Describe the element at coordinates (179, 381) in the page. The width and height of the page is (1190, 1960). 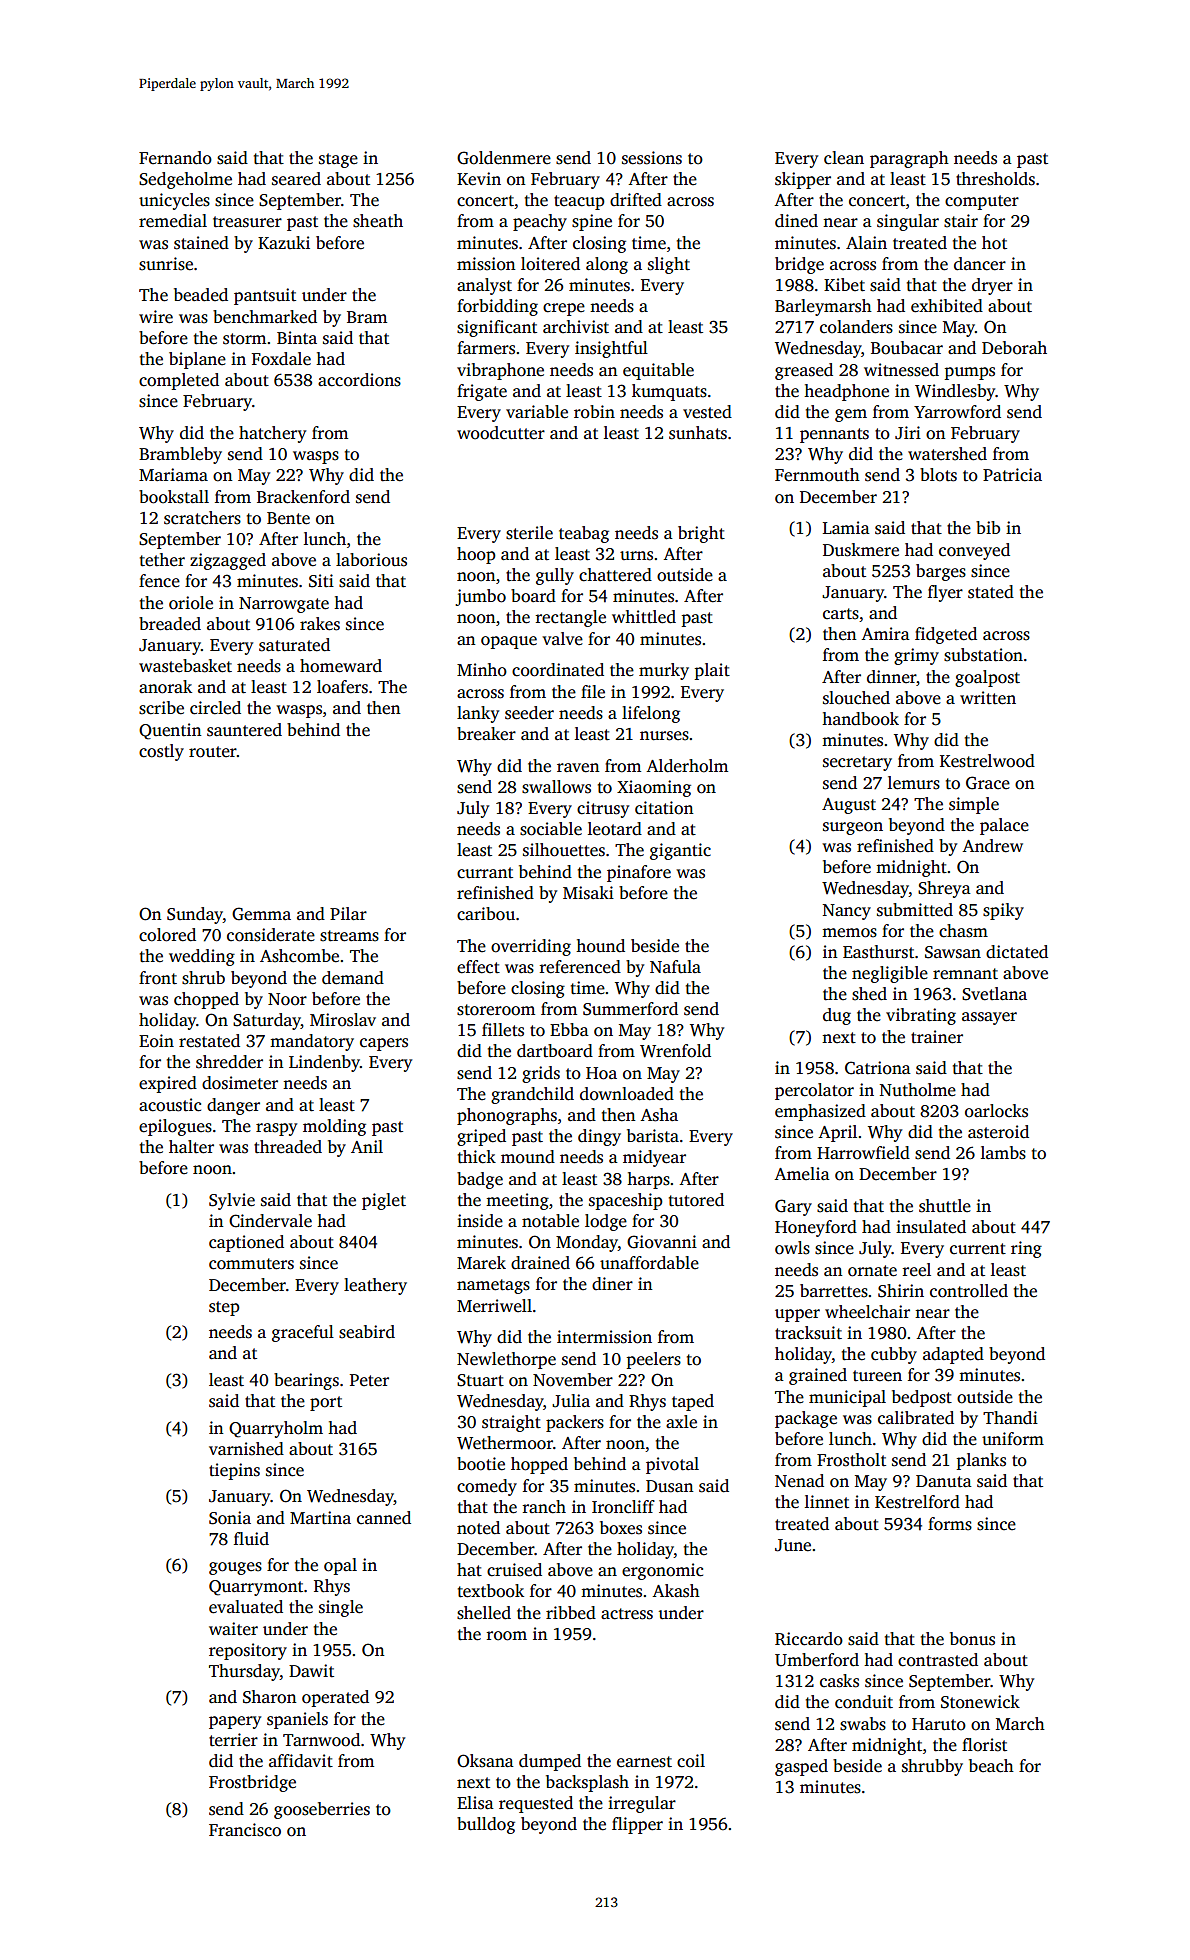
I see `completed` at that location.
